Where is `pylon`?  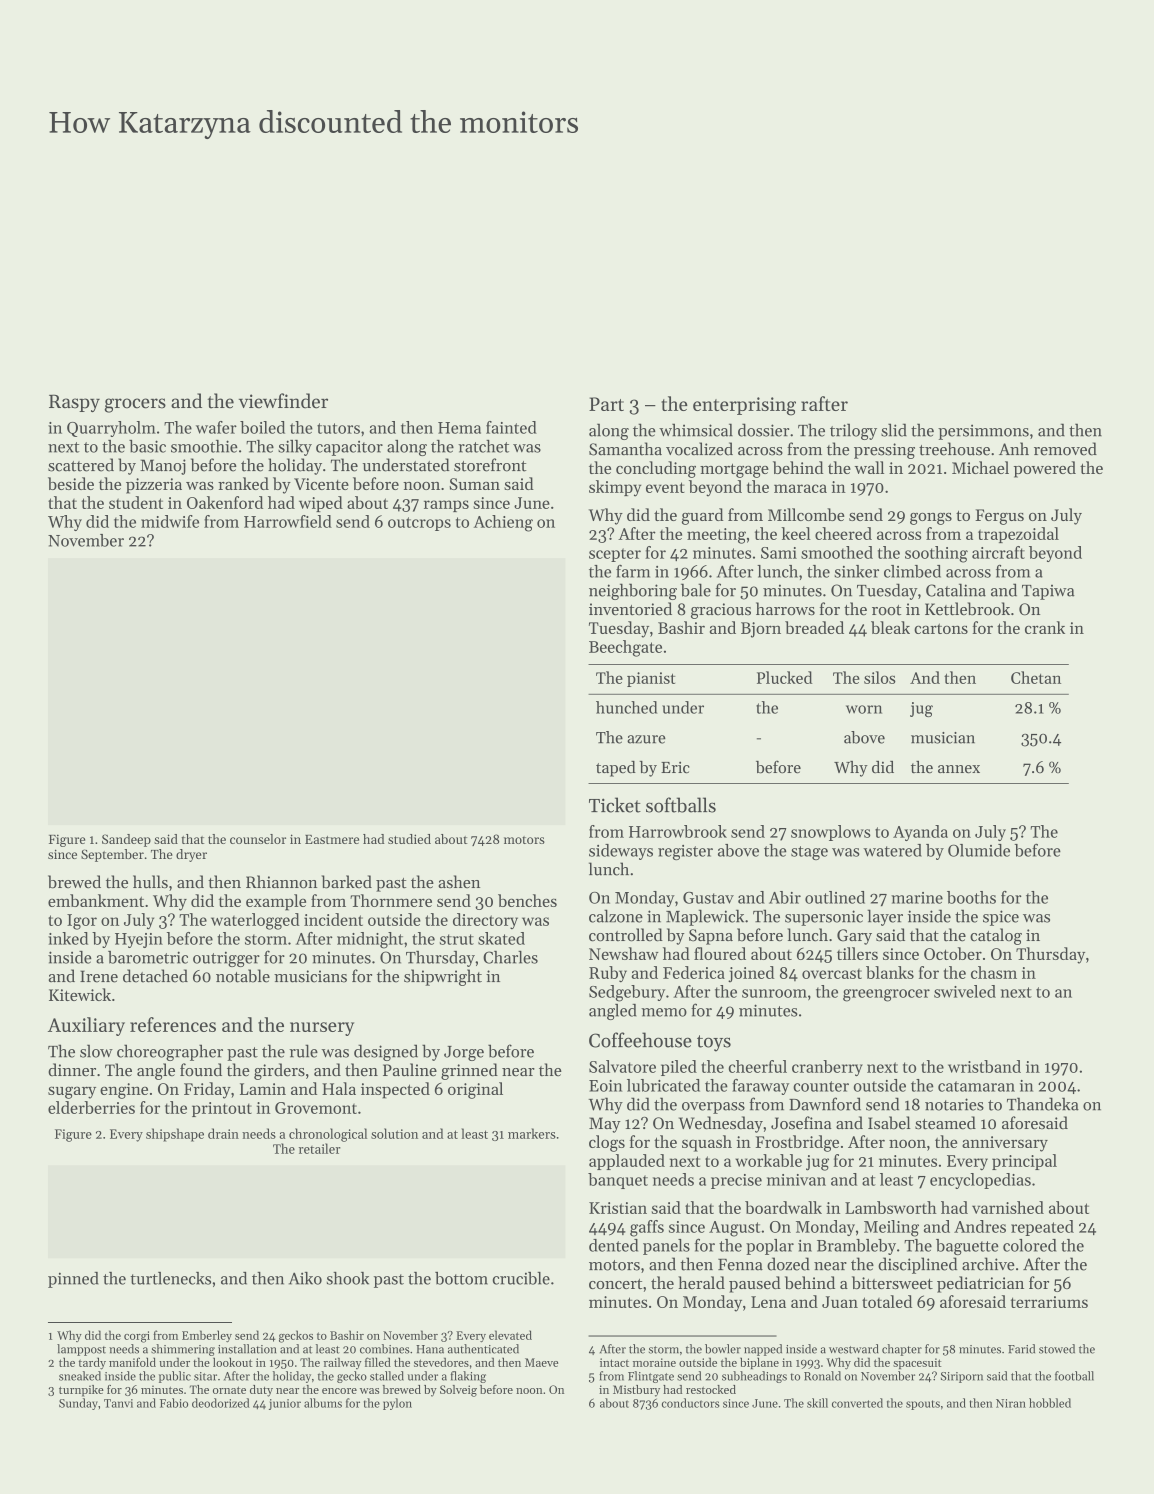
pylon is located at coordinates (397, 1404).
